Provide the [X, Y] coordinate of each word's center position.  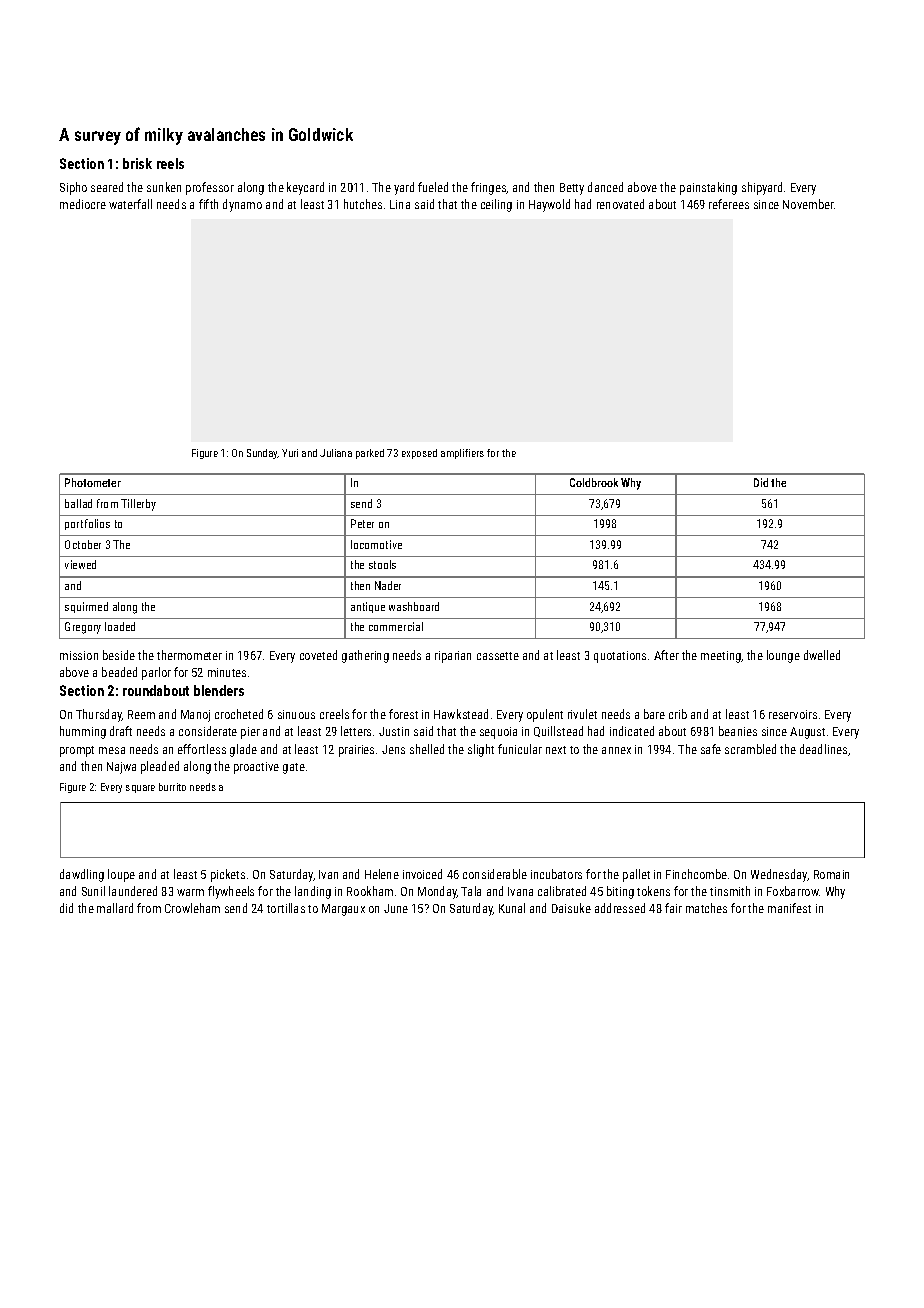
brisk [137, 163]
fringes [489, 188]
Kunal [512, 908]
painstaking [708, 188]
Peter [362, 523]
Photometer [93, 482]
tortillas [286, 908]
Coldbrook [594, 482]
